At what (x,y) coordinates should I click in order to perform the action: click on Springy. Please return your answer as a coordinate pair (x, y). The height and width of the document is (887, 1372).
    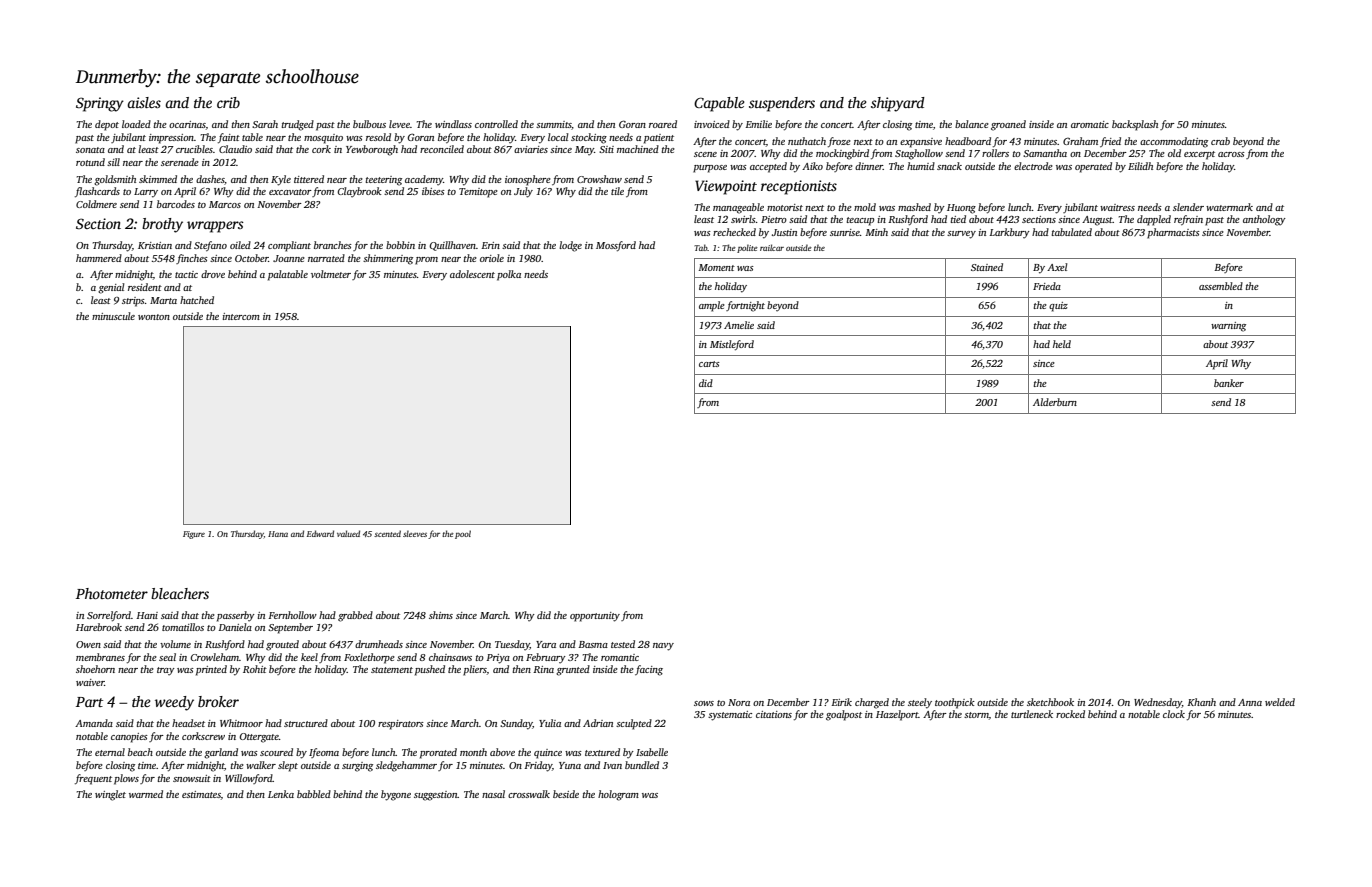
    Looking at the image, I should click on (100, 104).
